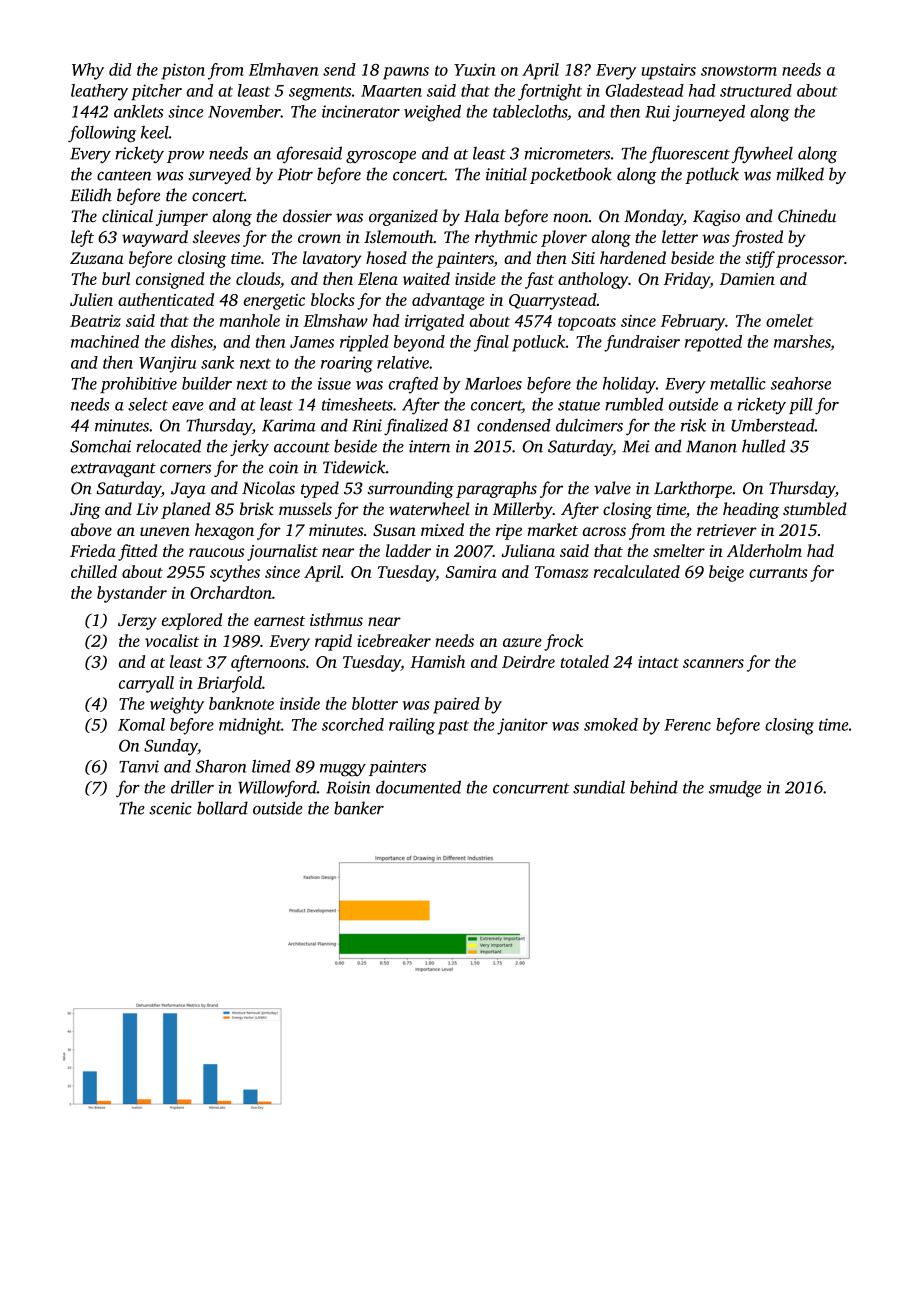  What do you see at coordinates (528, 661) in the image?
I see `Deirdre` at bounding box center [528, 661].
